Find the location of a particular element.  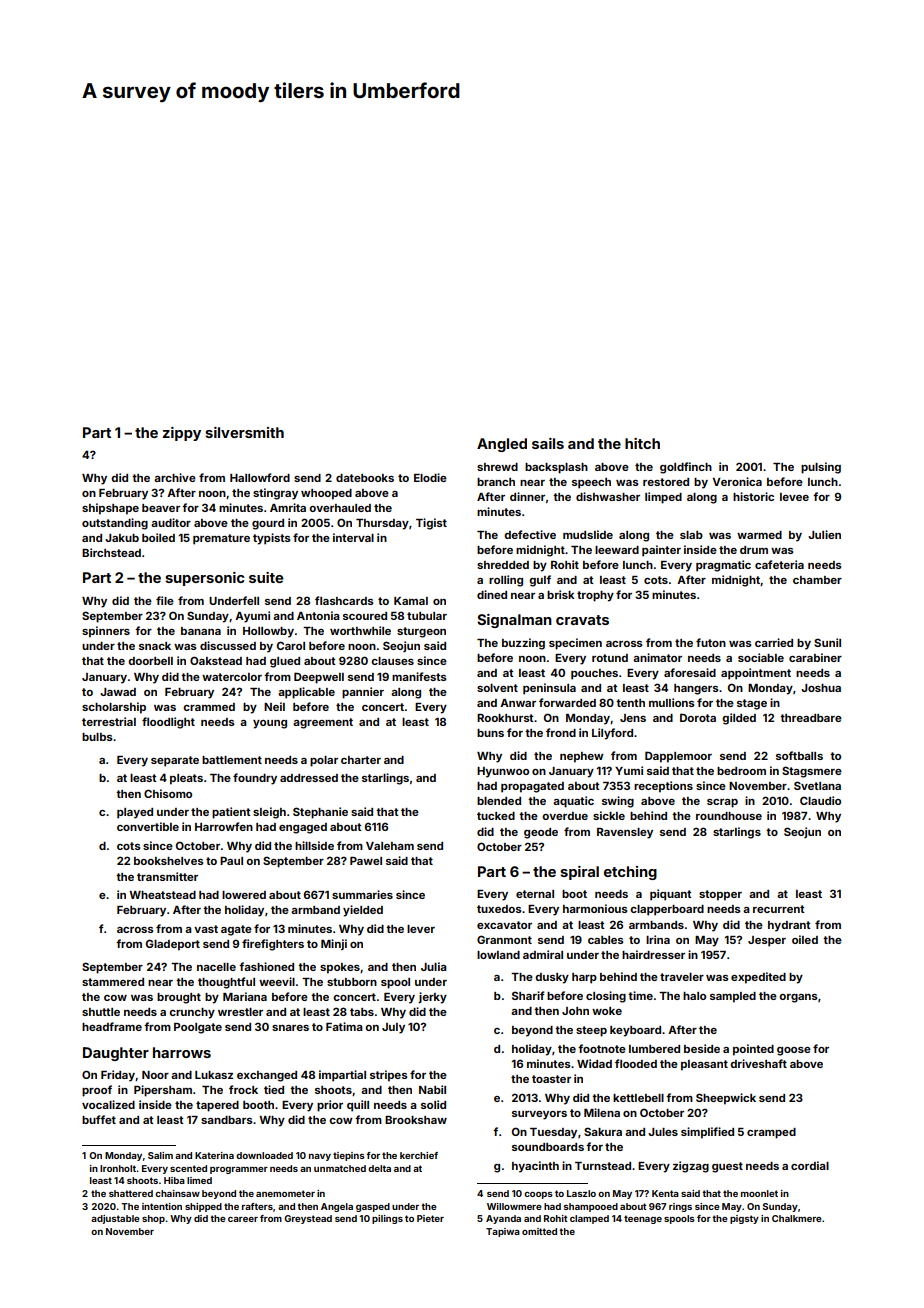

charter is located at coordinates (361, 760).
